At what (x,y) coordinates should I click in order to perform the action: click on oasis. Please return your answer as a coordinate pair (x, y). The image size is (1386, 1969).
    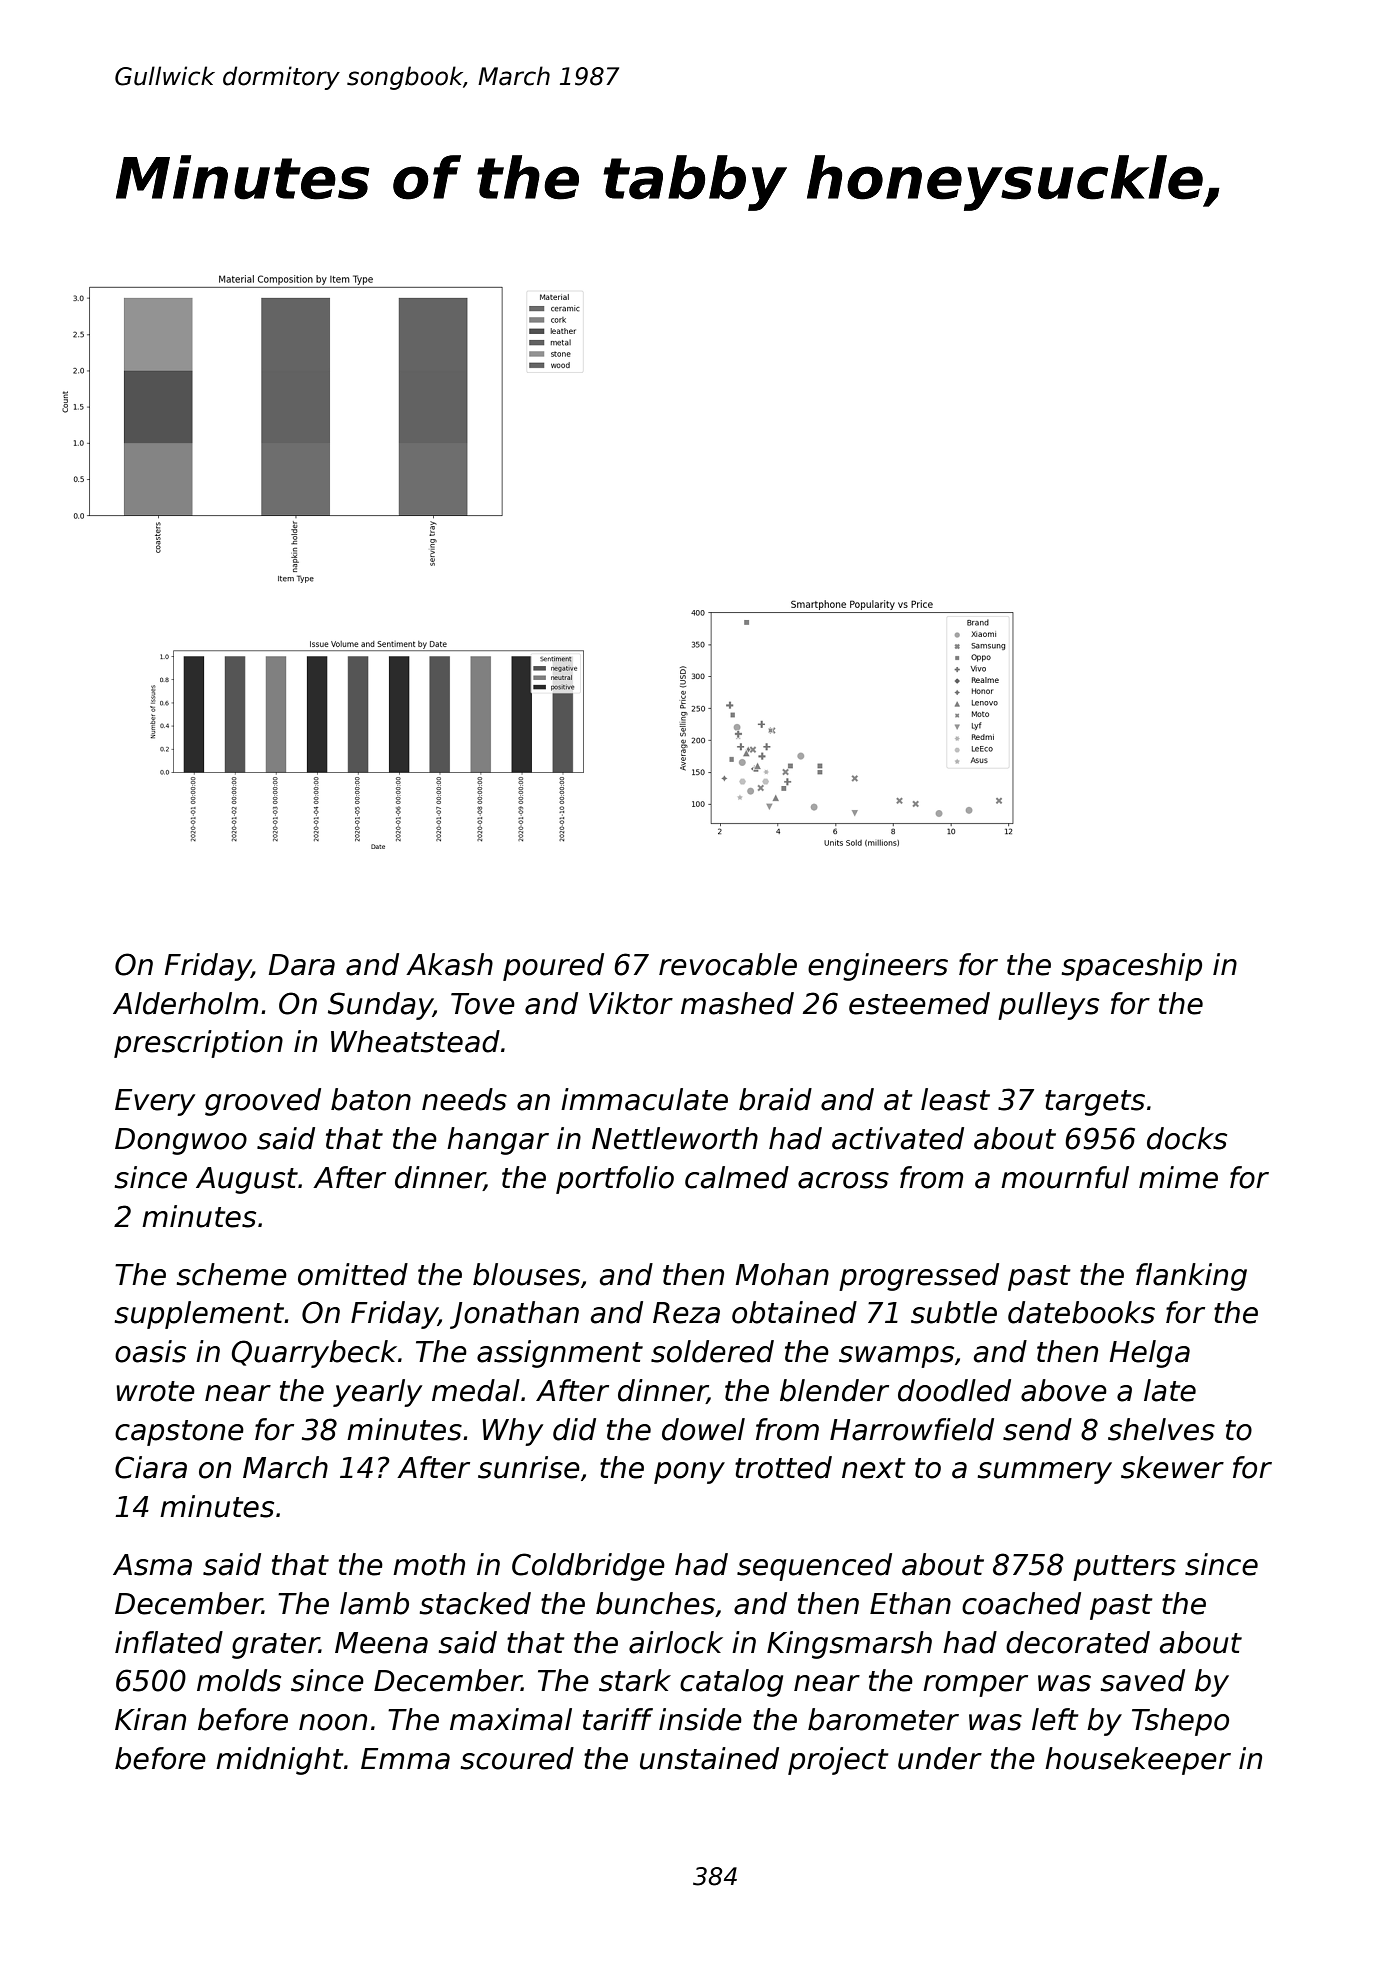
    Looking at the image, I should click on (150, 1351).
